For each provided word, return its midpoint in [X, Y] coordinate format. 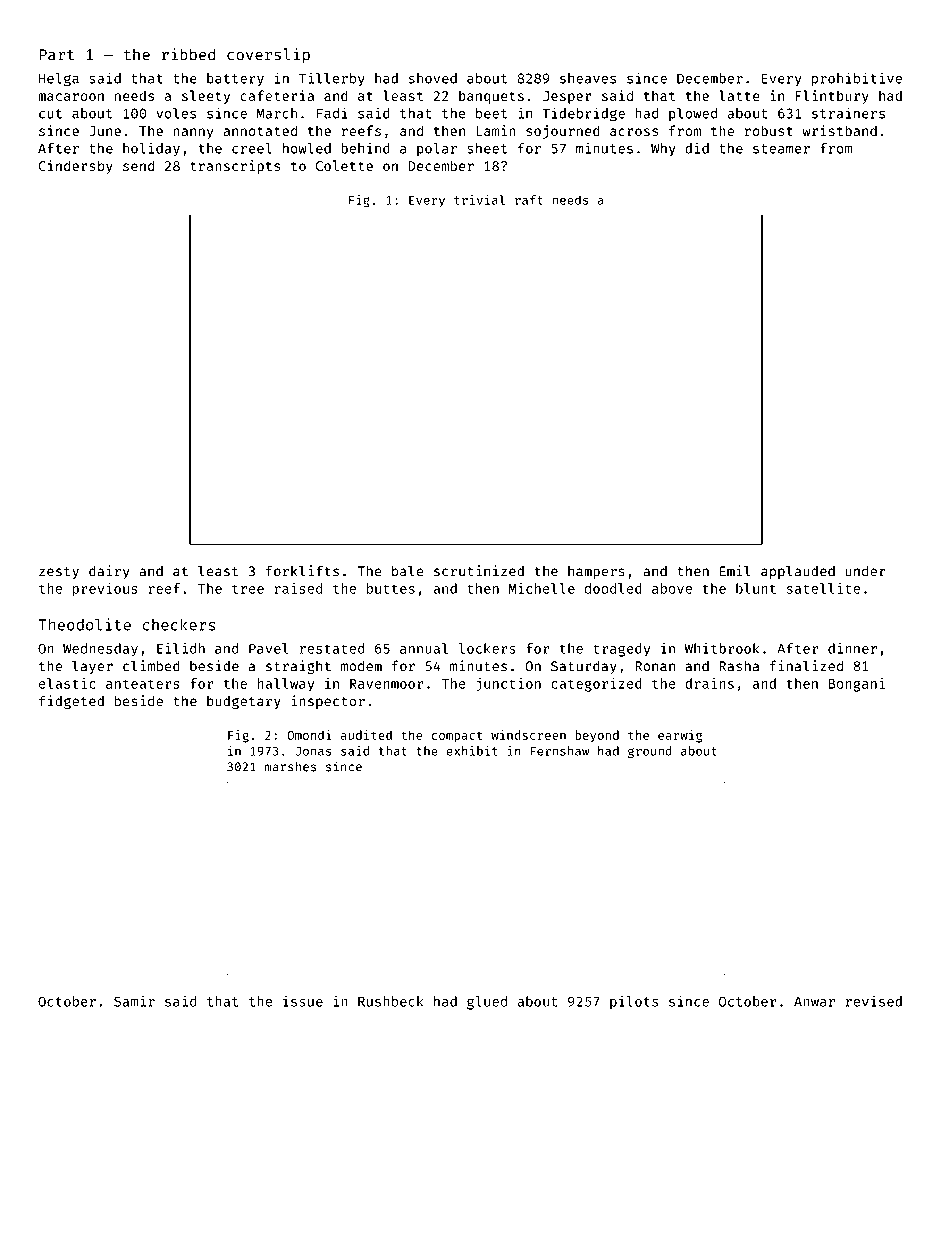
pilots [634, 1003]
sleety [206, 97]
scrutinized [479, 571]
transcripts [235, 167]
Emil [735, 571]
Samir [134, 1001]
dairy [109, 572]
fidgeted [71, 702]
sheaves [588, 78]
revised [874, 1001]
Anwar [814, 1001]
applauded [798, 572]
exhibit [472, 751]
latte [739, 95]
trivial [479, 200]
